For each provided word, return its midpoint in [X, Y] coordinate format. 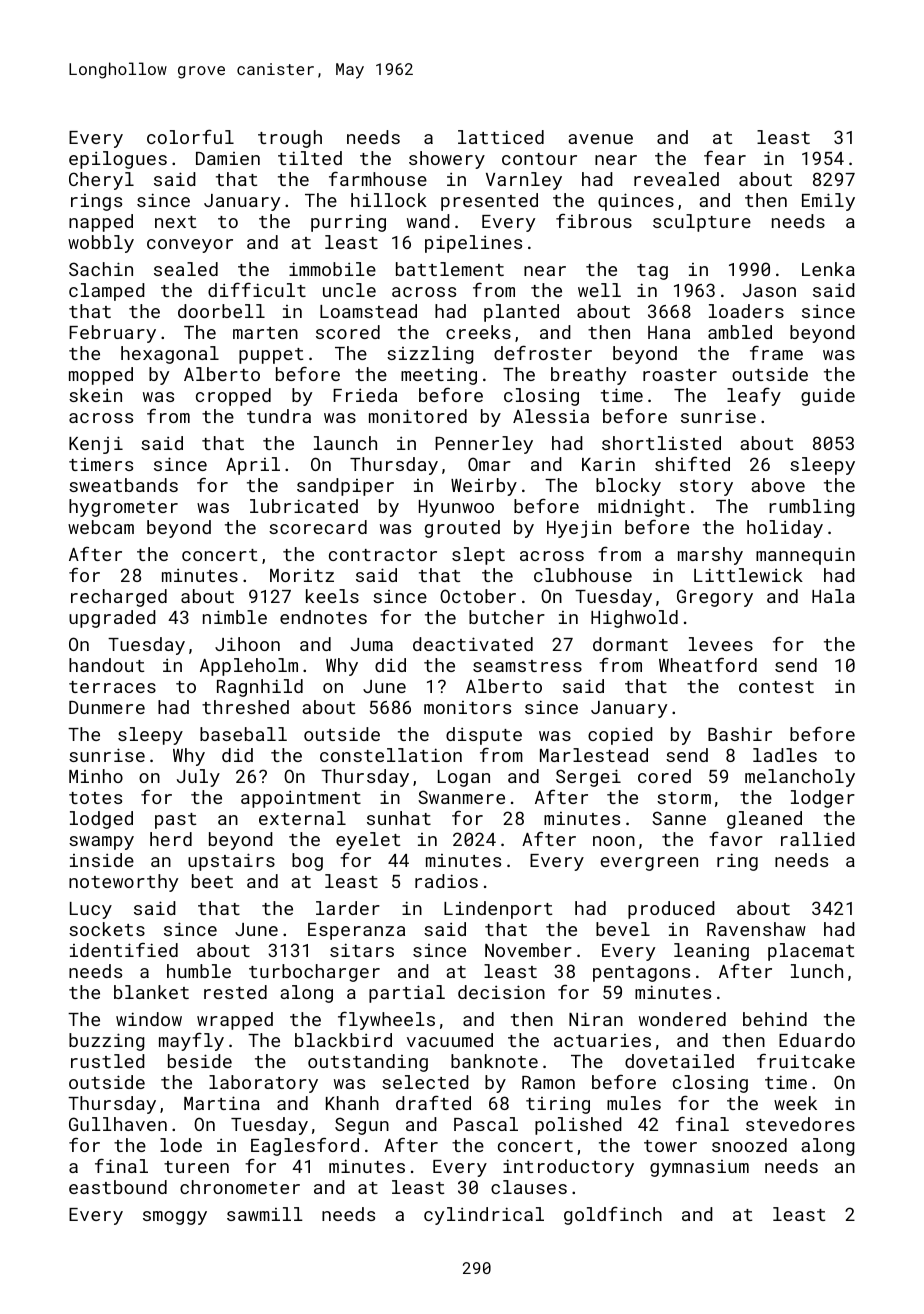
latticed [501, 137]
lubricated [304, 506]
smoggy [175, 1218]
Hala [833, 596]
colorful [190, 136]
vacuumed [450, 1040]
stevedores [800, 1124]
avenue [600, 139]
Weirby [484, 487]
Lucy [91, 910]
